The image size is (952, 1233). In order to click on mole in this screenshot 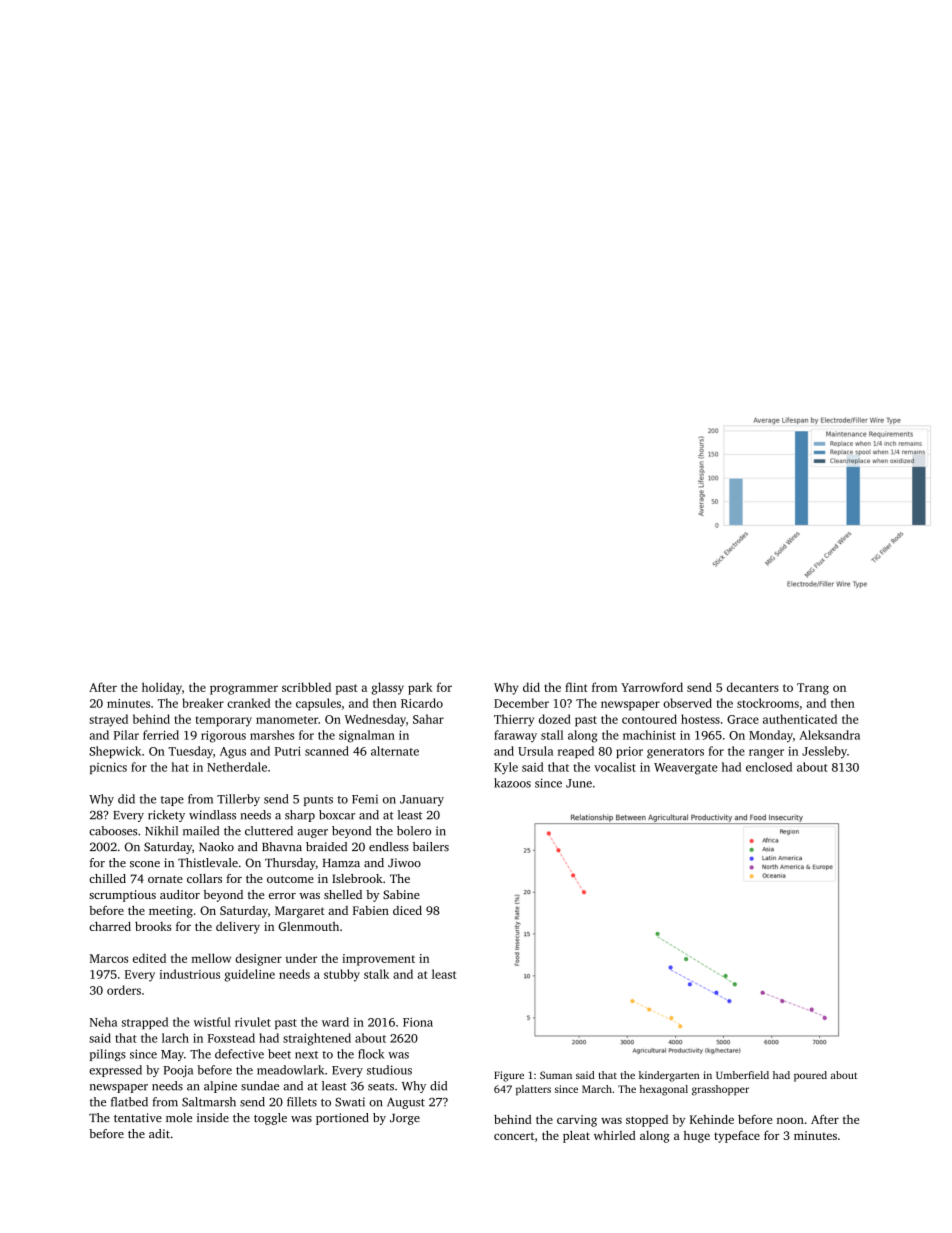, I will do `click(179, 1117)`.
